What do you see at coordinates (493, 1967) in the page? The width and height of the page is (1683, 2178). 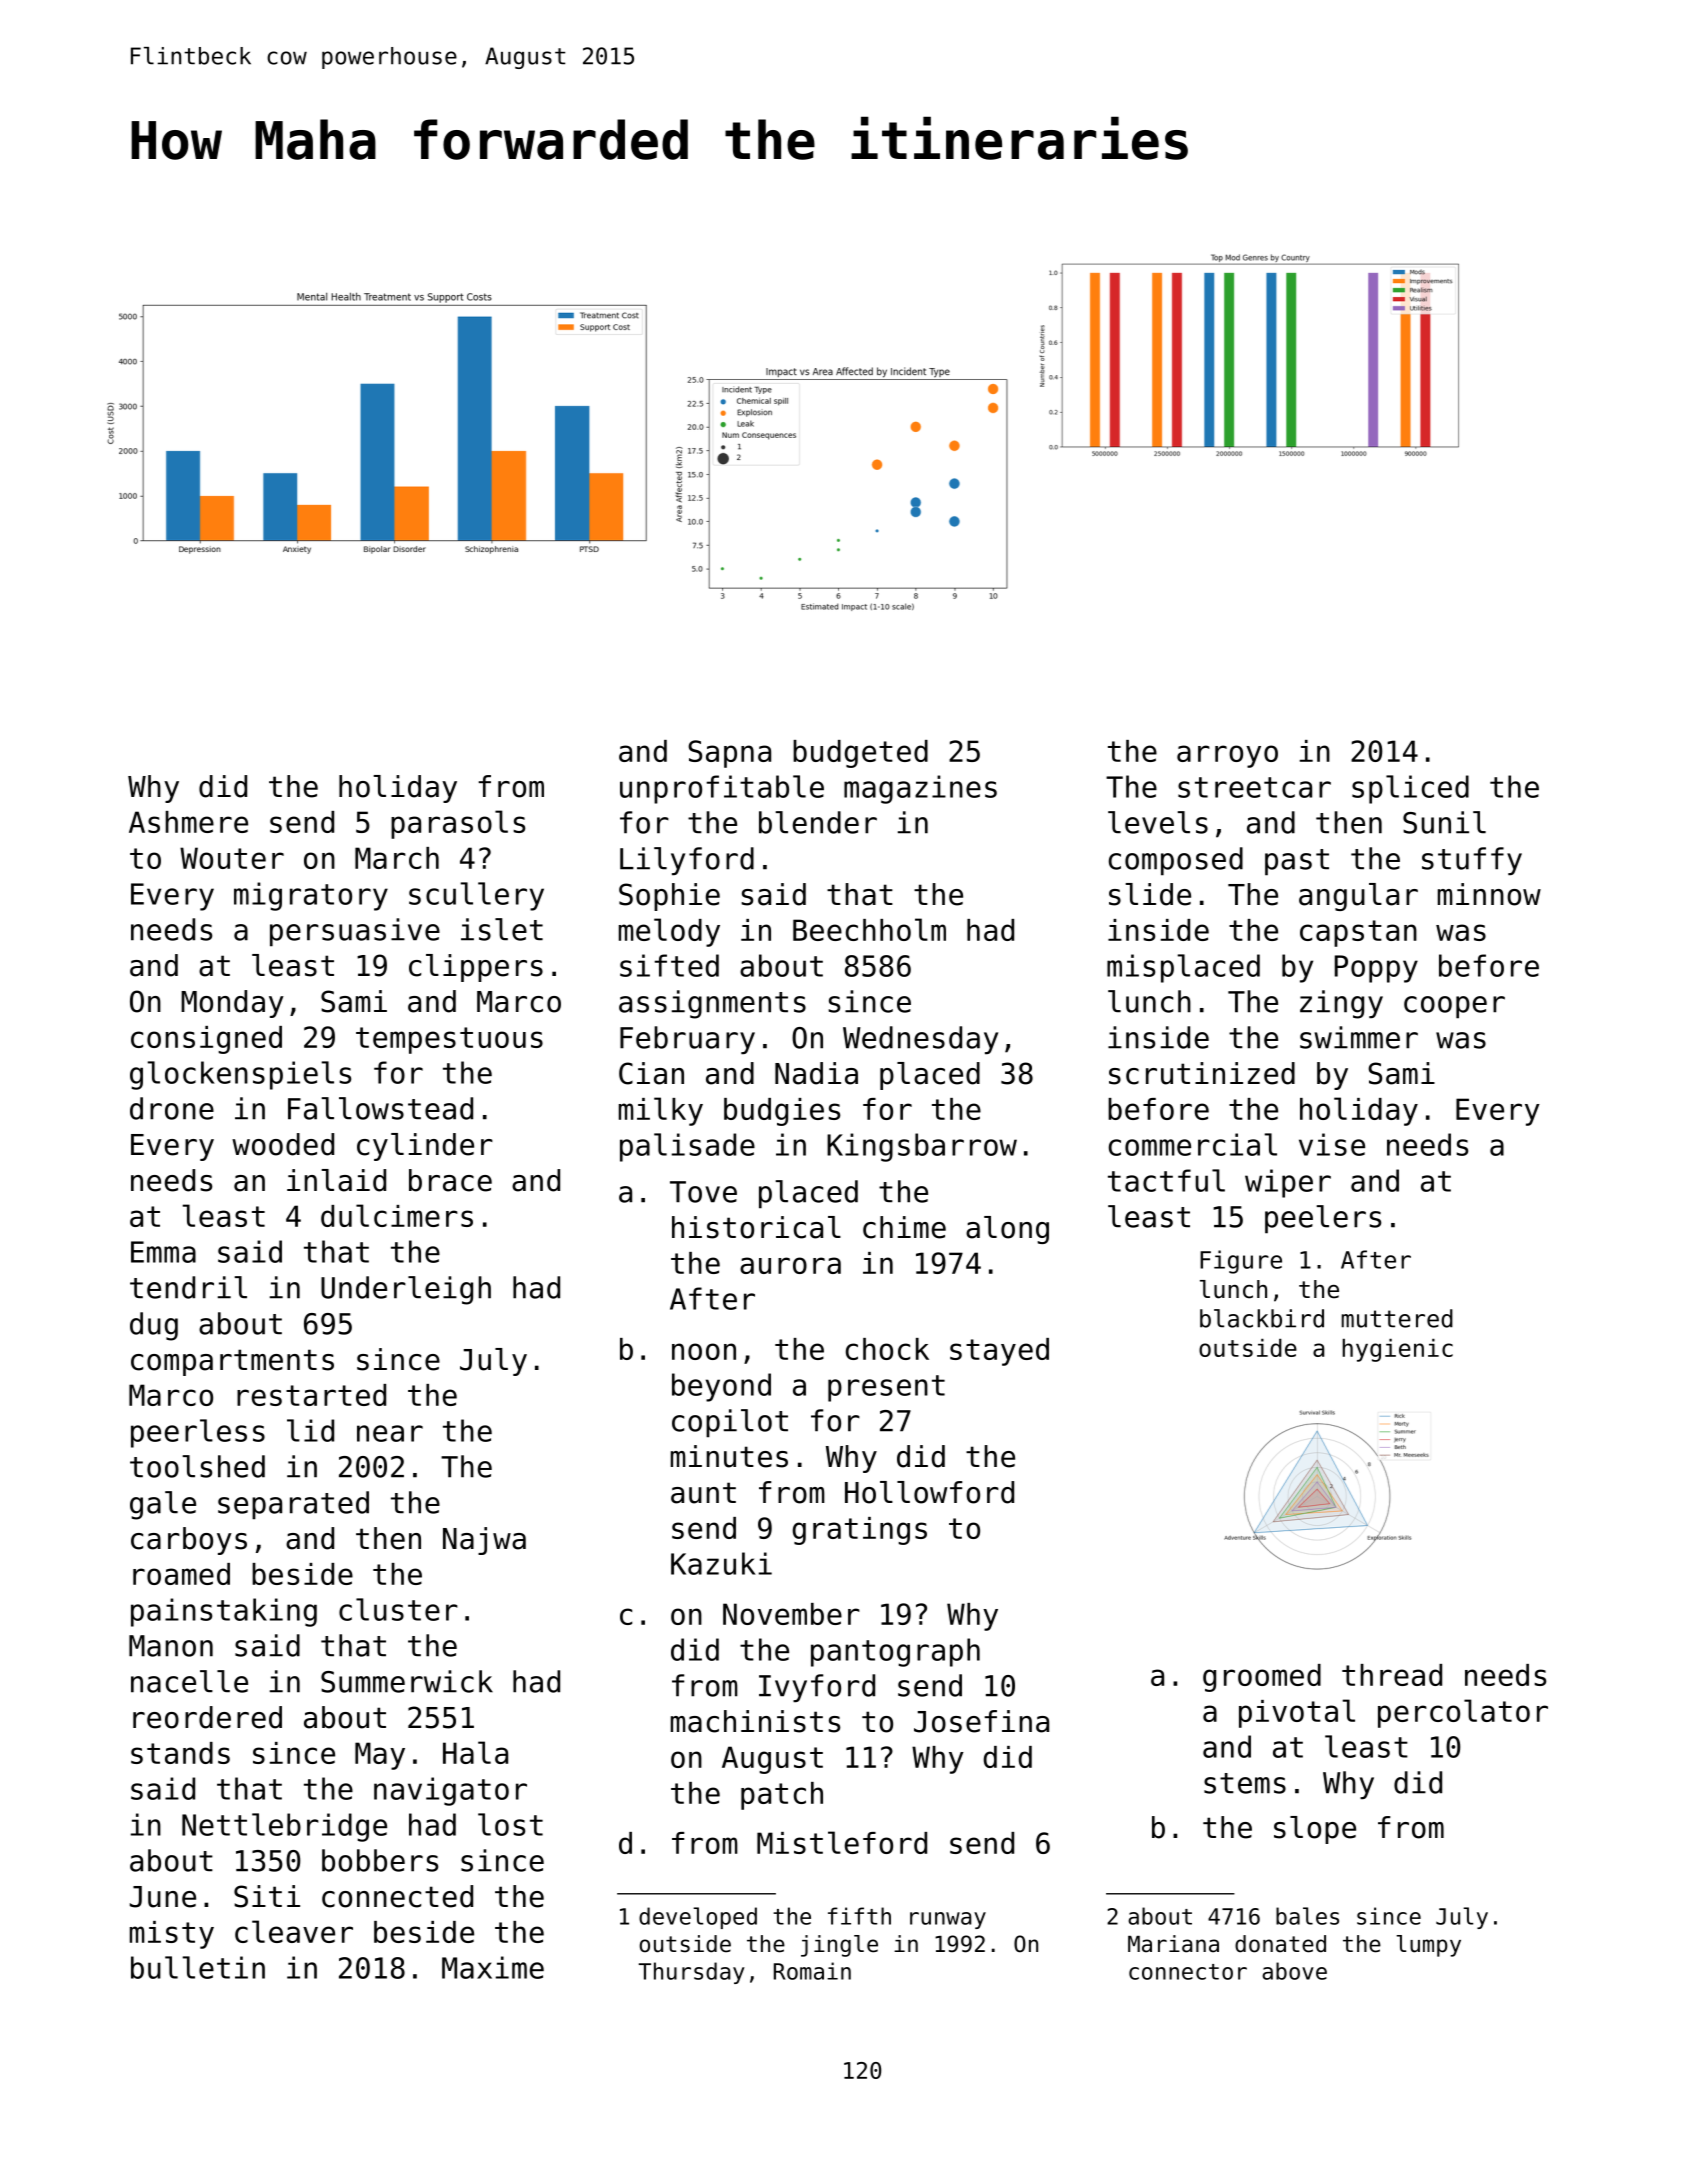 I see `Maxime` at bounding box center [493, 1967].
